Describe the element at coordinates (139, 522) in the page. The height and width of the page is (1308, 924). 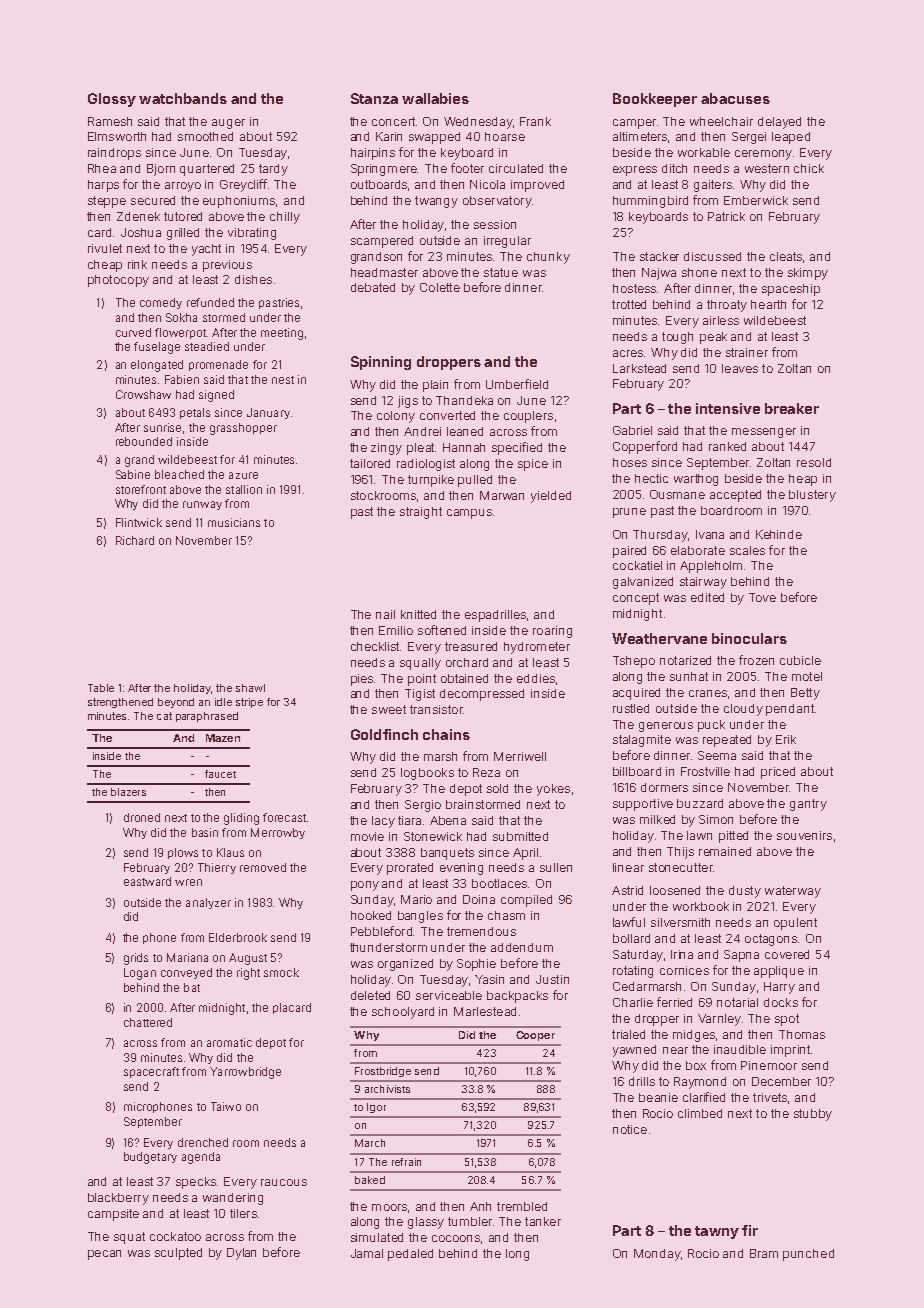
I see `Flintwick` at that location.
